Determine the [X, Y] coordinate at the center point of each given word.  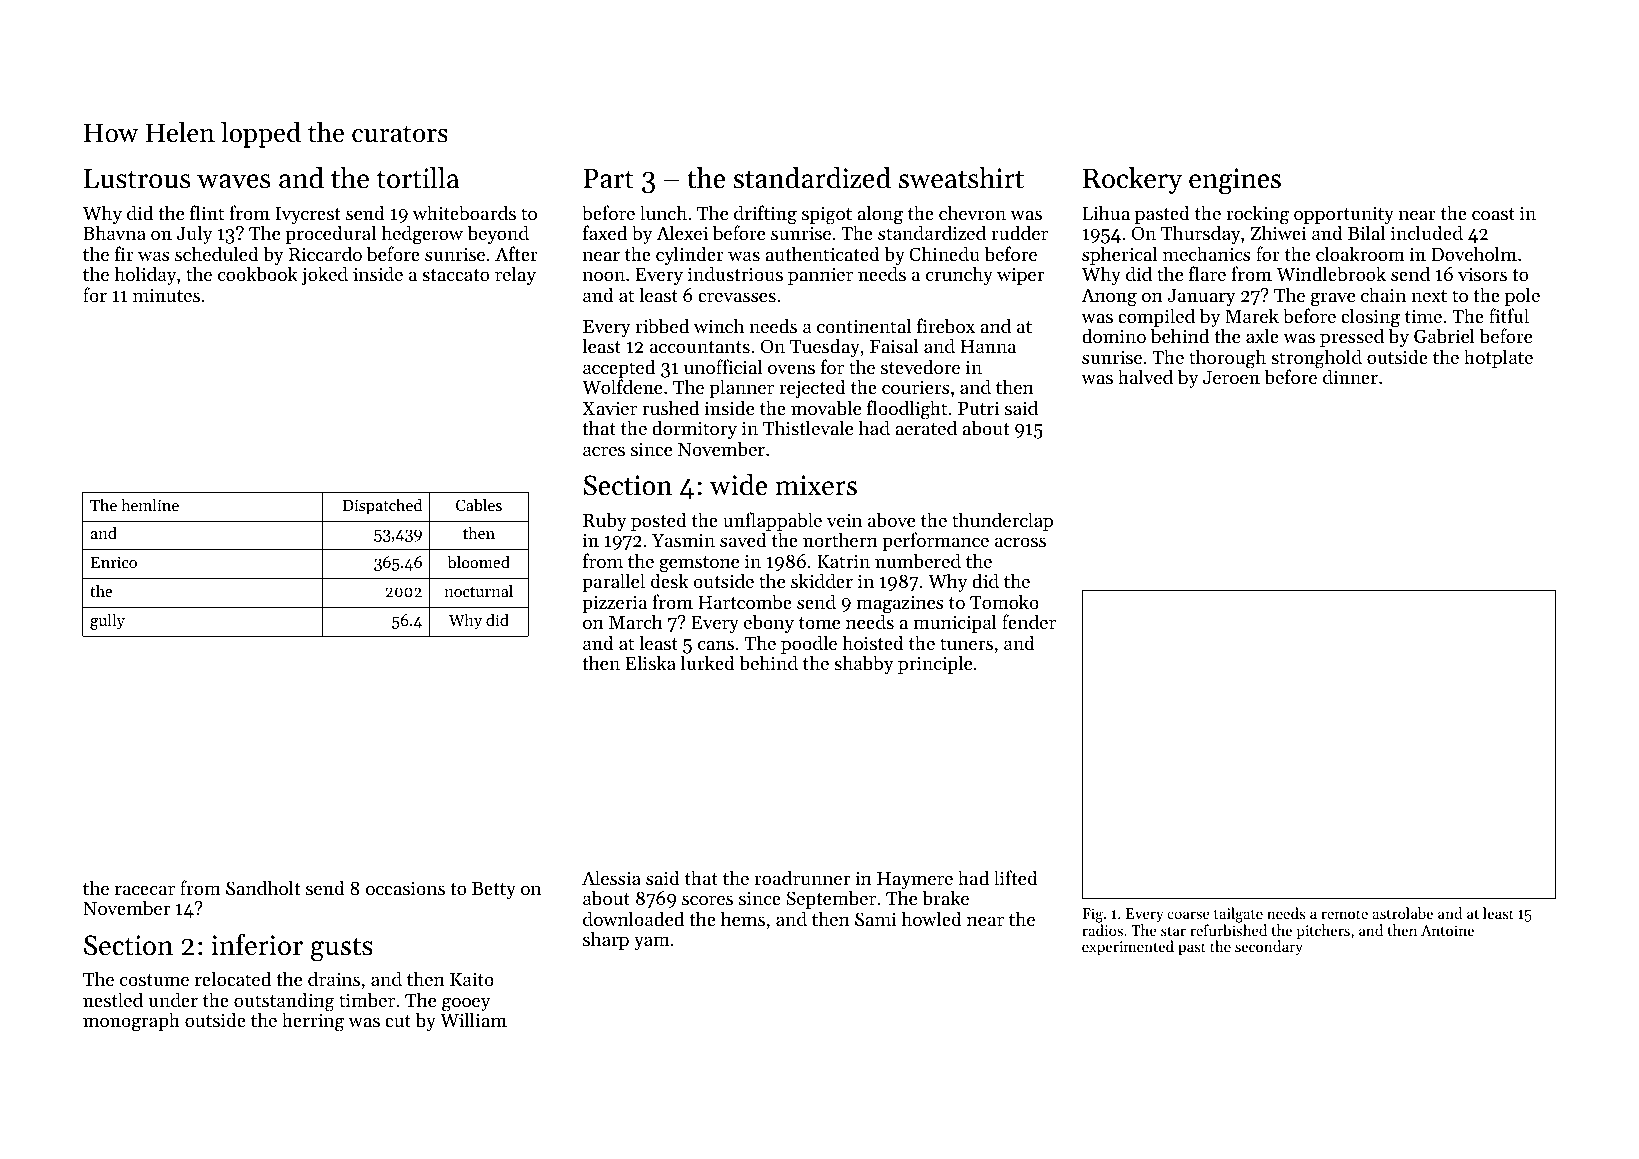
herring [313, 1022]
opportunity [1344, 216]
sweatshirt [961, 178]
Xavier [609, 408]
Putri [978, 408]
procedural [331, 235]
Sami [875, 919]
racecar [145, 890]
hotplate [1498, 358]
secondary [1269, 947]
